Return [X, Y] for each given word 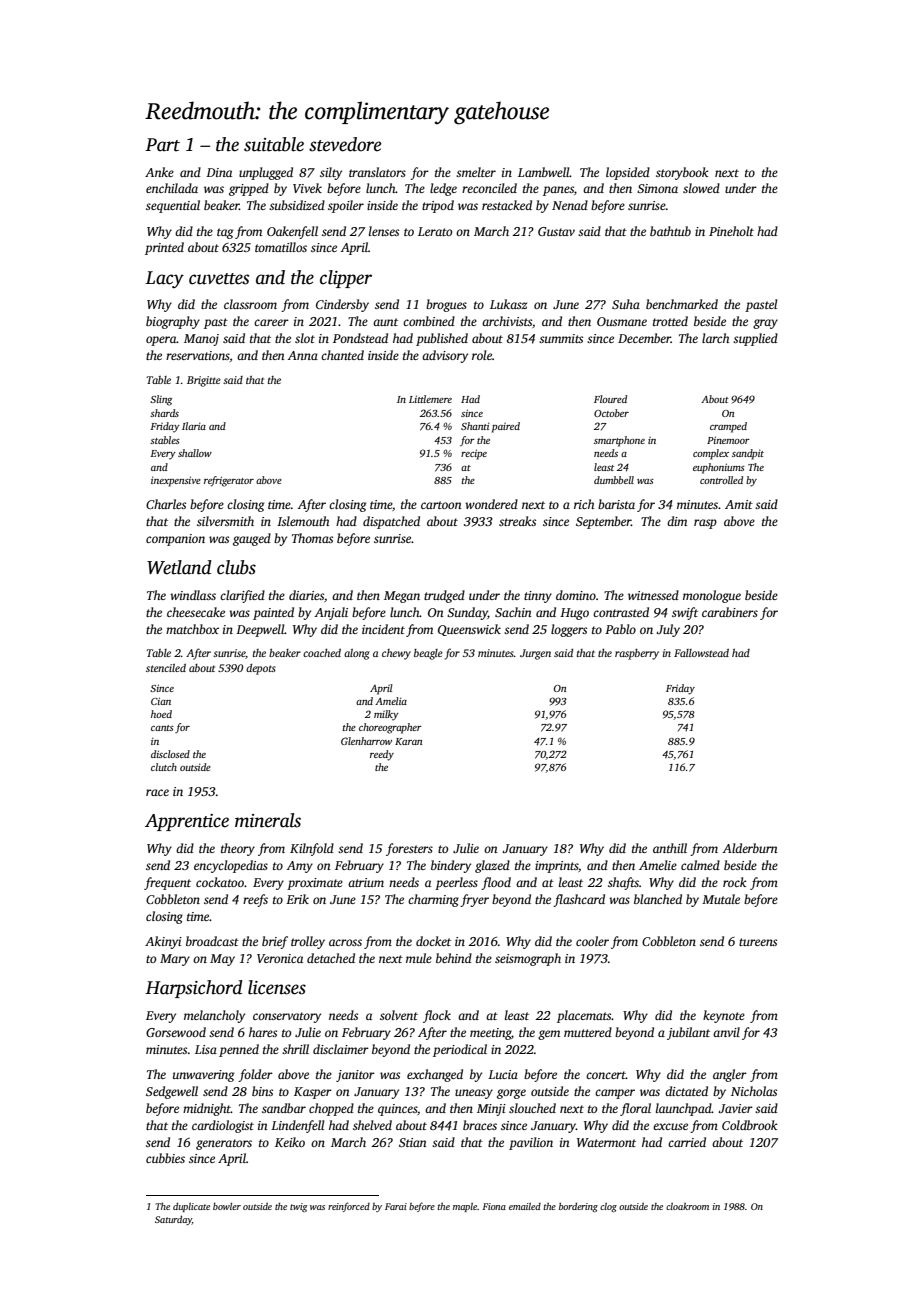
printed [164, 248]
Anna [303, 355]
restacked [507, 205]
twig [298, 1207]
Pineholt [731, 231]
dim [677, 521]
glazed [492, 866]
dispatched [391, 522]
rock [734, 882]
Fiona [494, 1206]
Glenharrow [366, 741]
